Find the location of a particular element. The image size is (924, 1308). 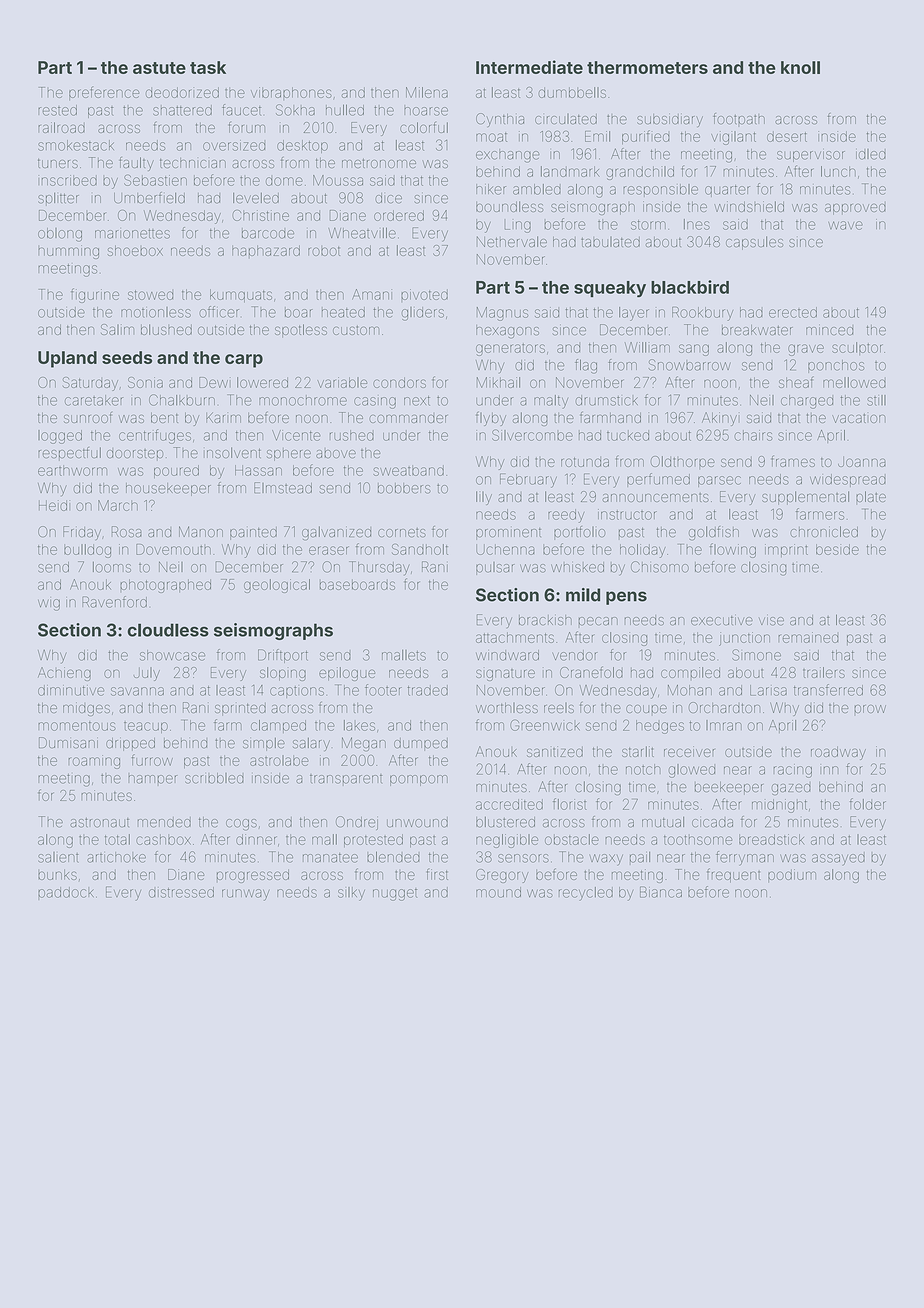

Intermediate is located at coordinates (529, 67).
